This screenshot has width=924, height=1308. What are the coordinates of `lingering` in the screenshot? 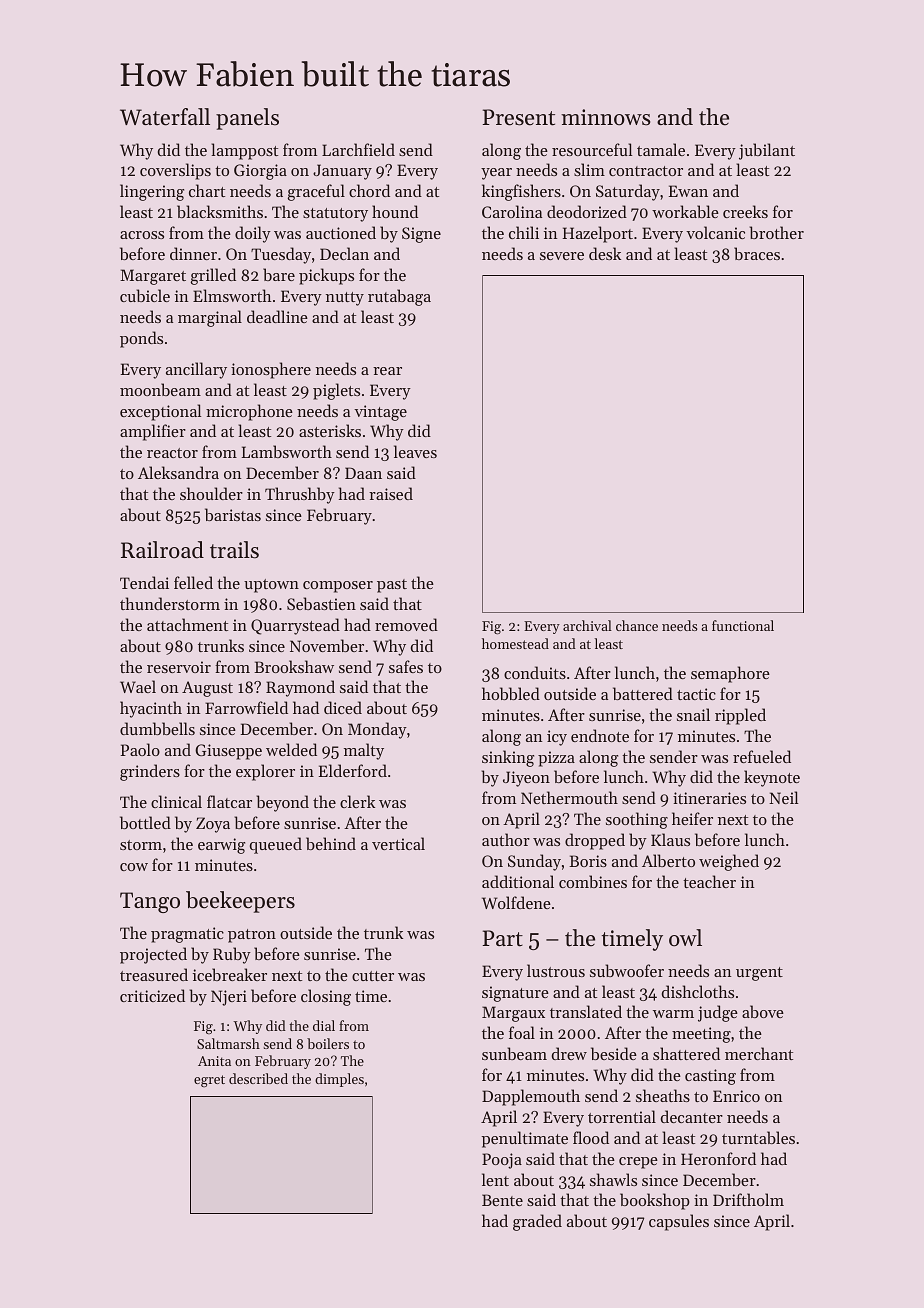 It's located at (152, 192).
